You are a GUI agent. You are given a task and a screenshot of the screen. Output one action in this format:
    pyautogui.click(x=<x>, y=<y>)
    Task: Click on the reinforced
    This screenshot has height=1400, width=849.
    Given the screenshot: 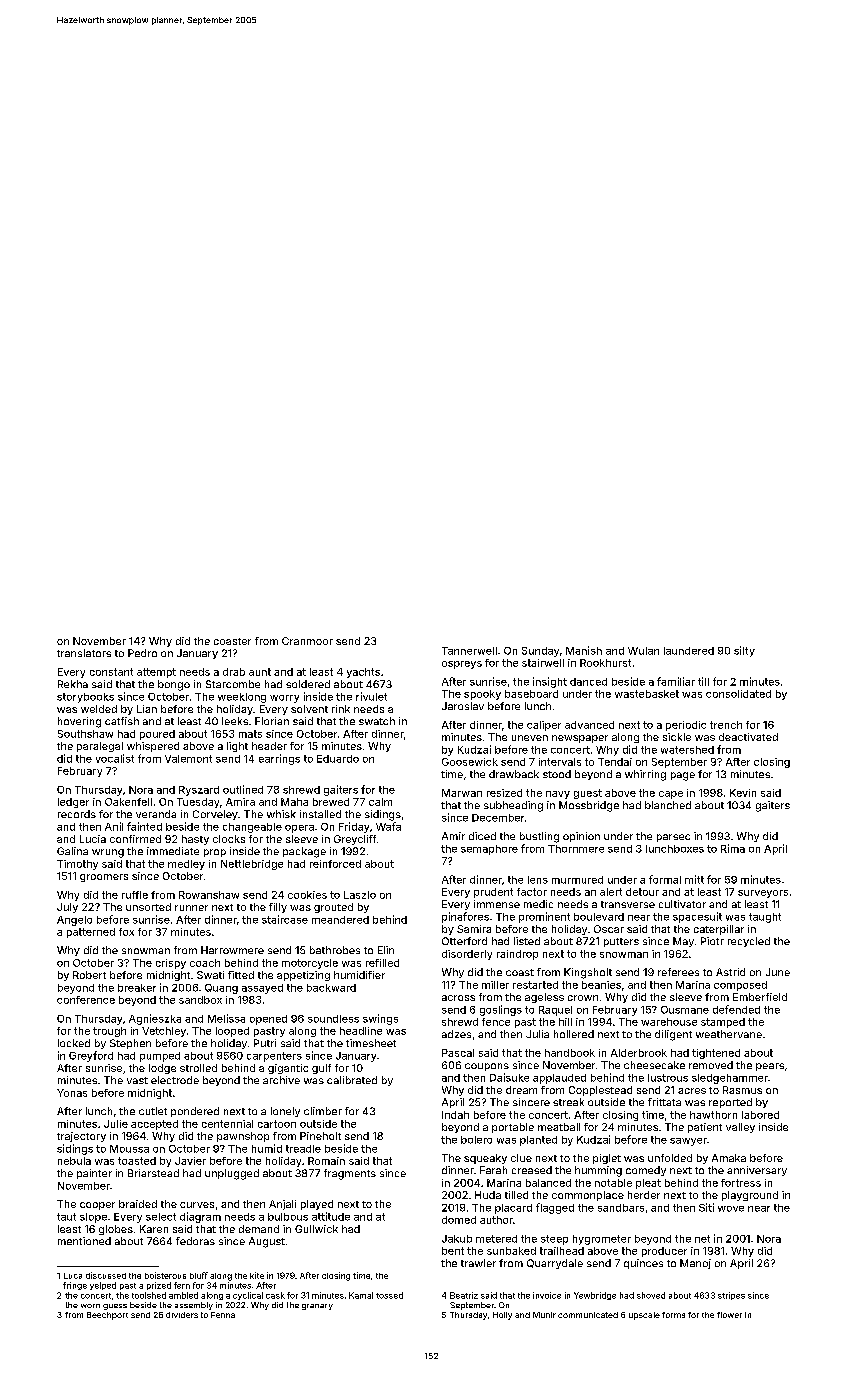 What is the action you would take?
    pyautogui.click(x=335, y=864)
